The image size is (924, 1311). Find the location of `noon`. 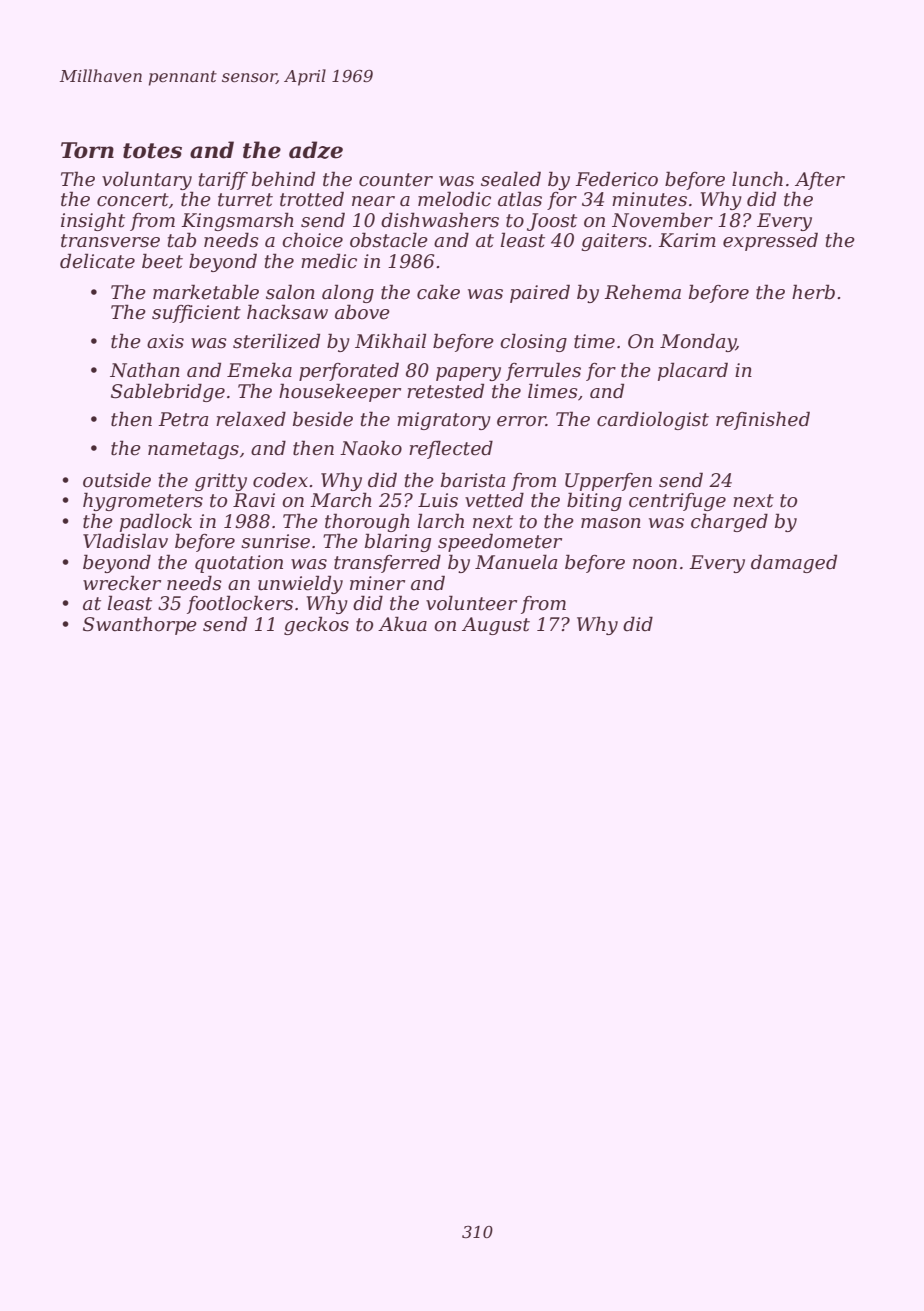

noon is located at coordinates (655, 564).
